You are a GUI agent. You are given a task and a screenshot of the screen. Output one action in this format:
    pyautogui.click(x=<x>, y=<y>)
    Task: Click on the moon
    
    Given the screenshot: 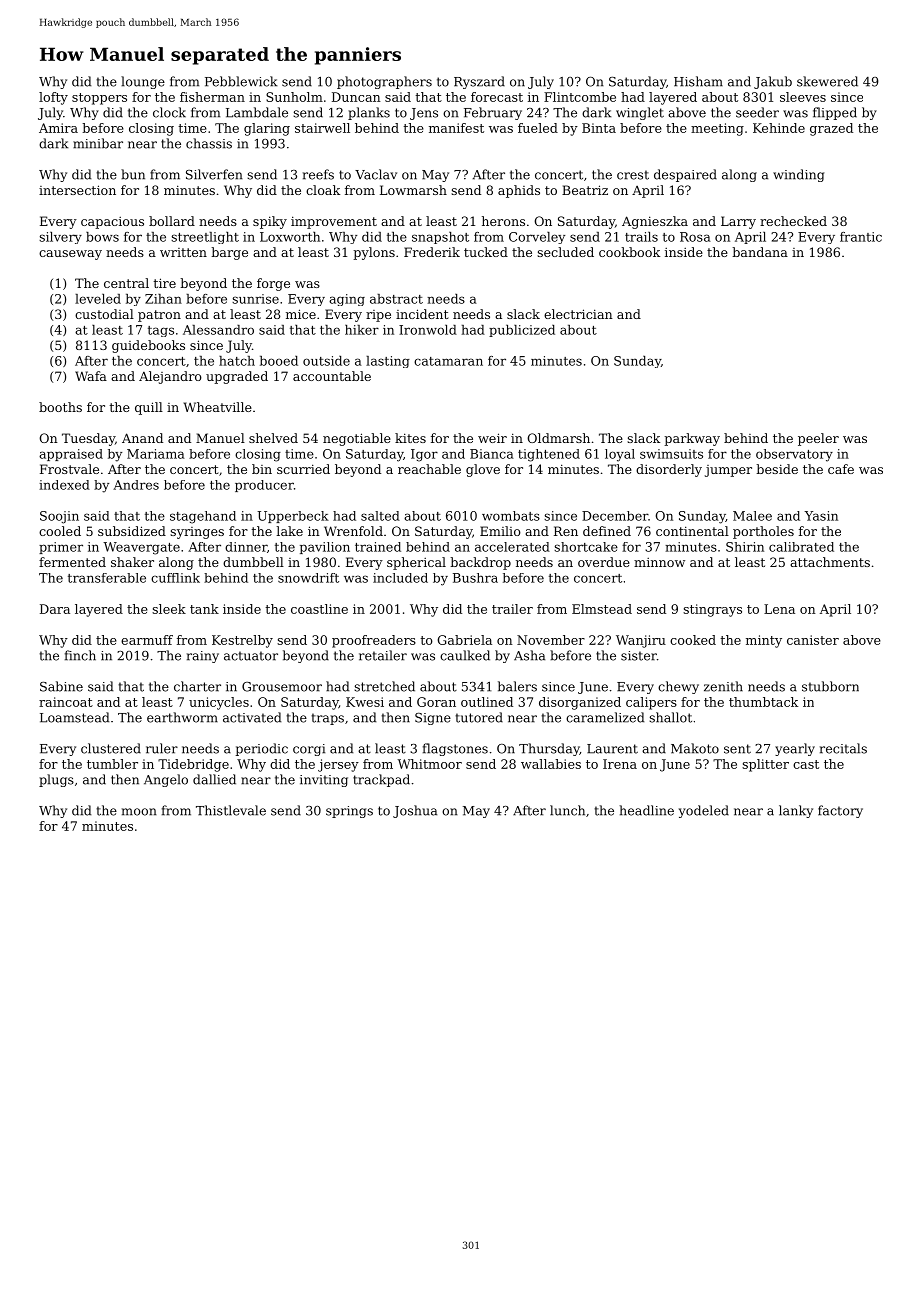 What is the action you would take?
    pyautogui.click(x=139, y=812)
